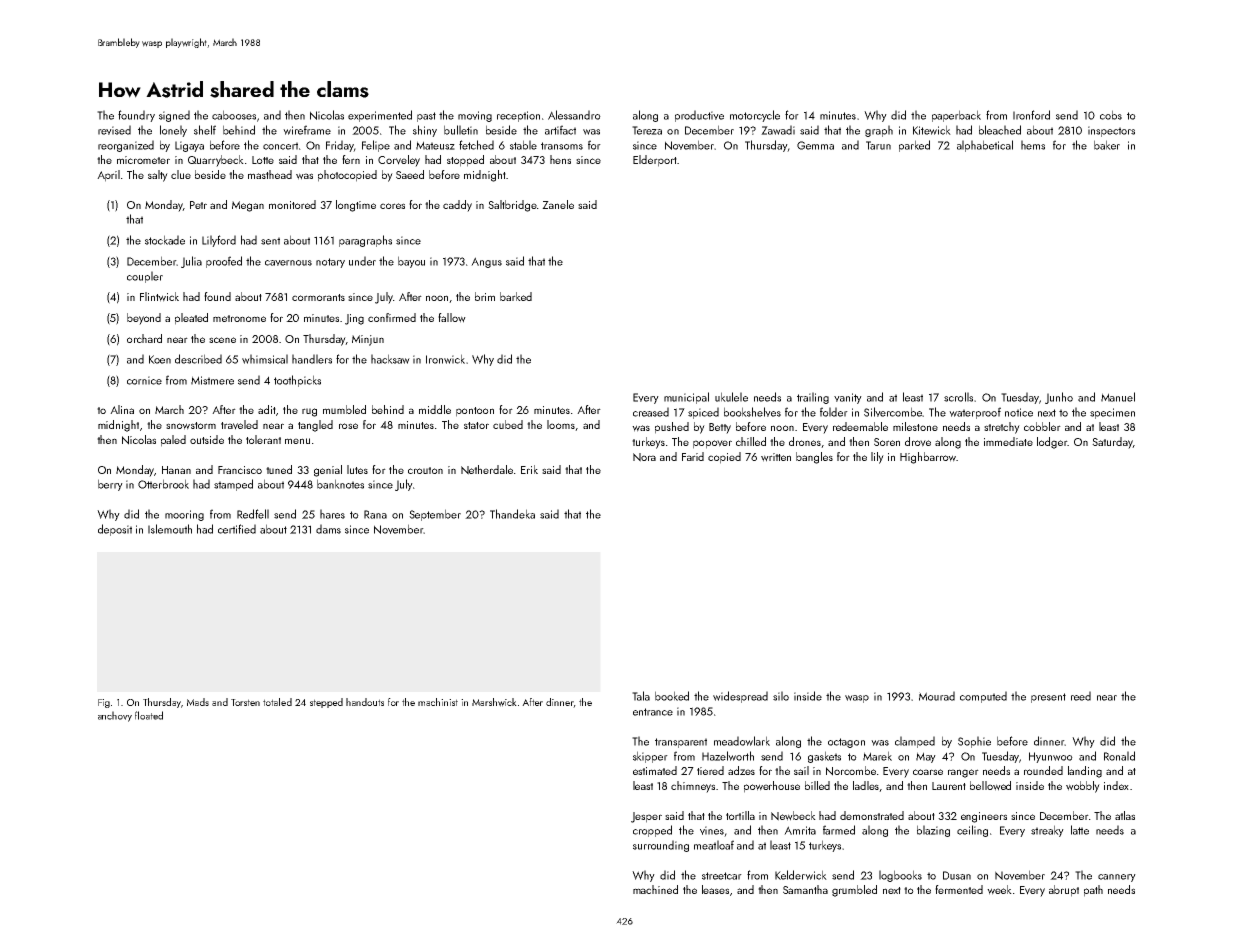  Describe the element at coordinates (516, 296) in the document. I see `barked` at that location.
